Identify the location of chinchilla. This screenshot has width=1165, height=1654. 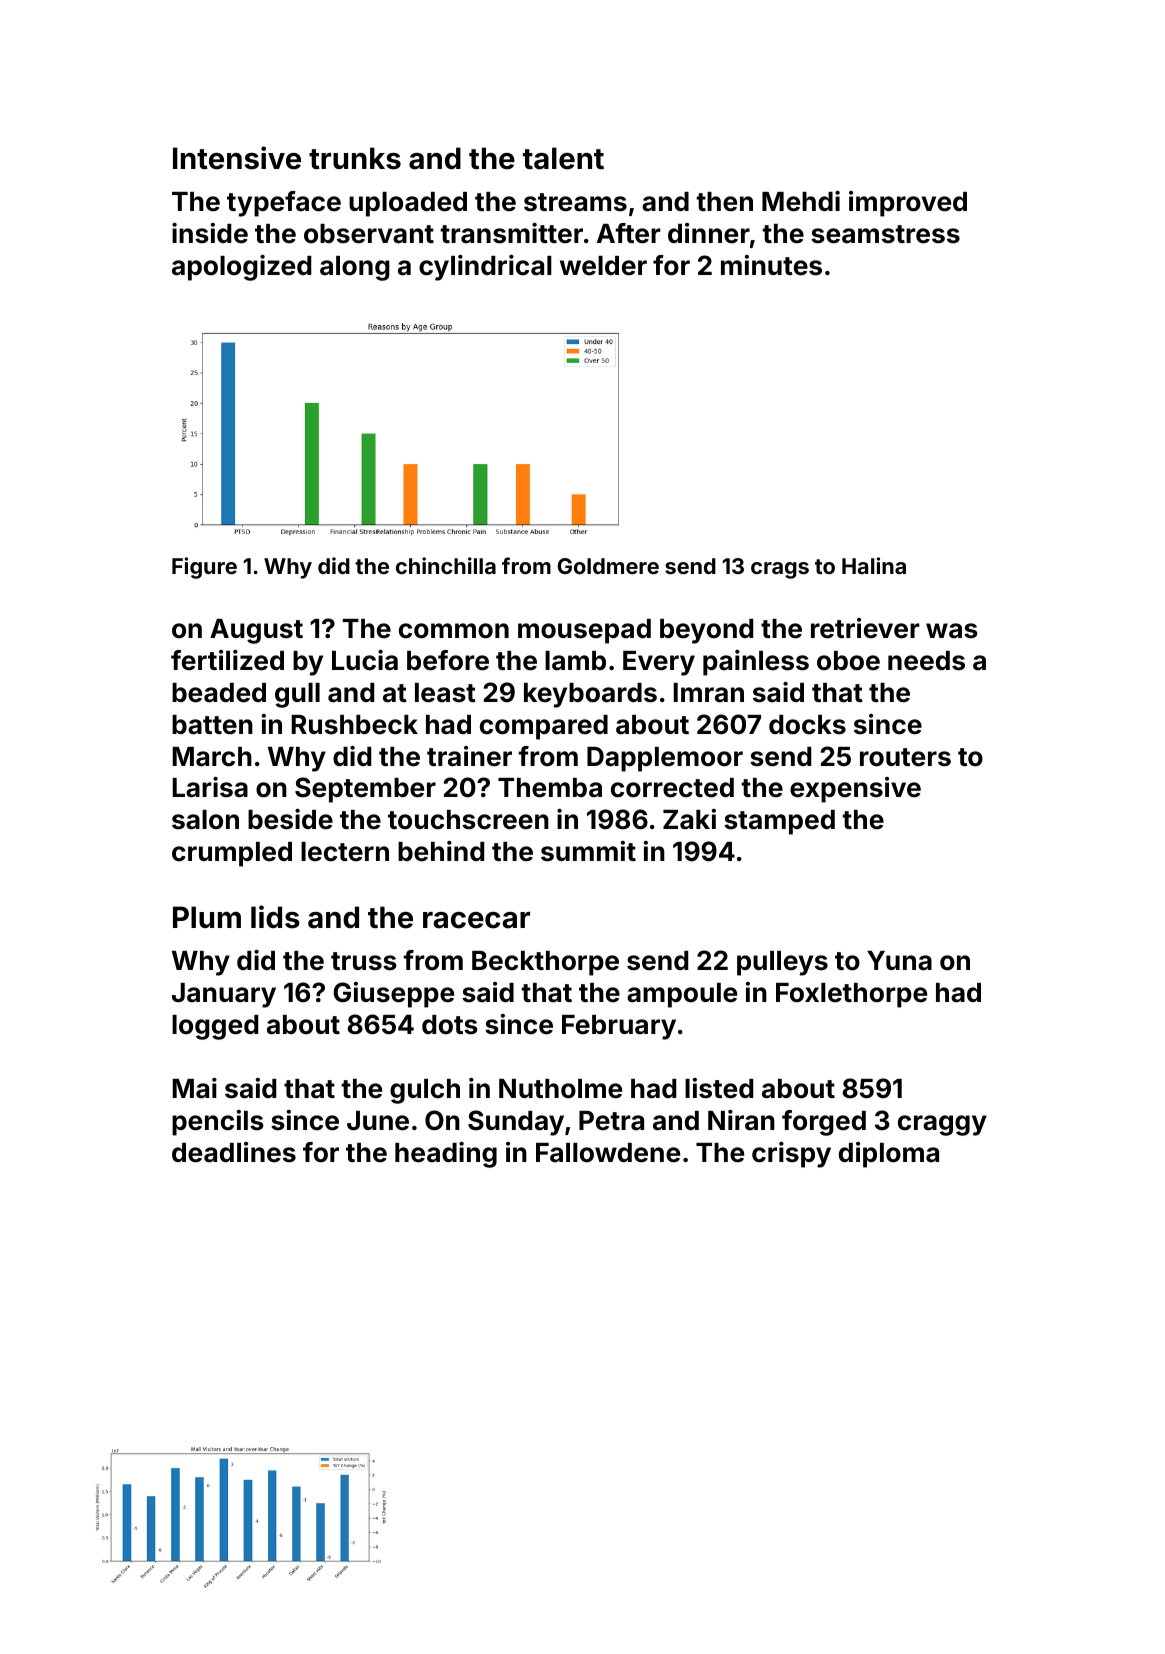
(446, 565).
